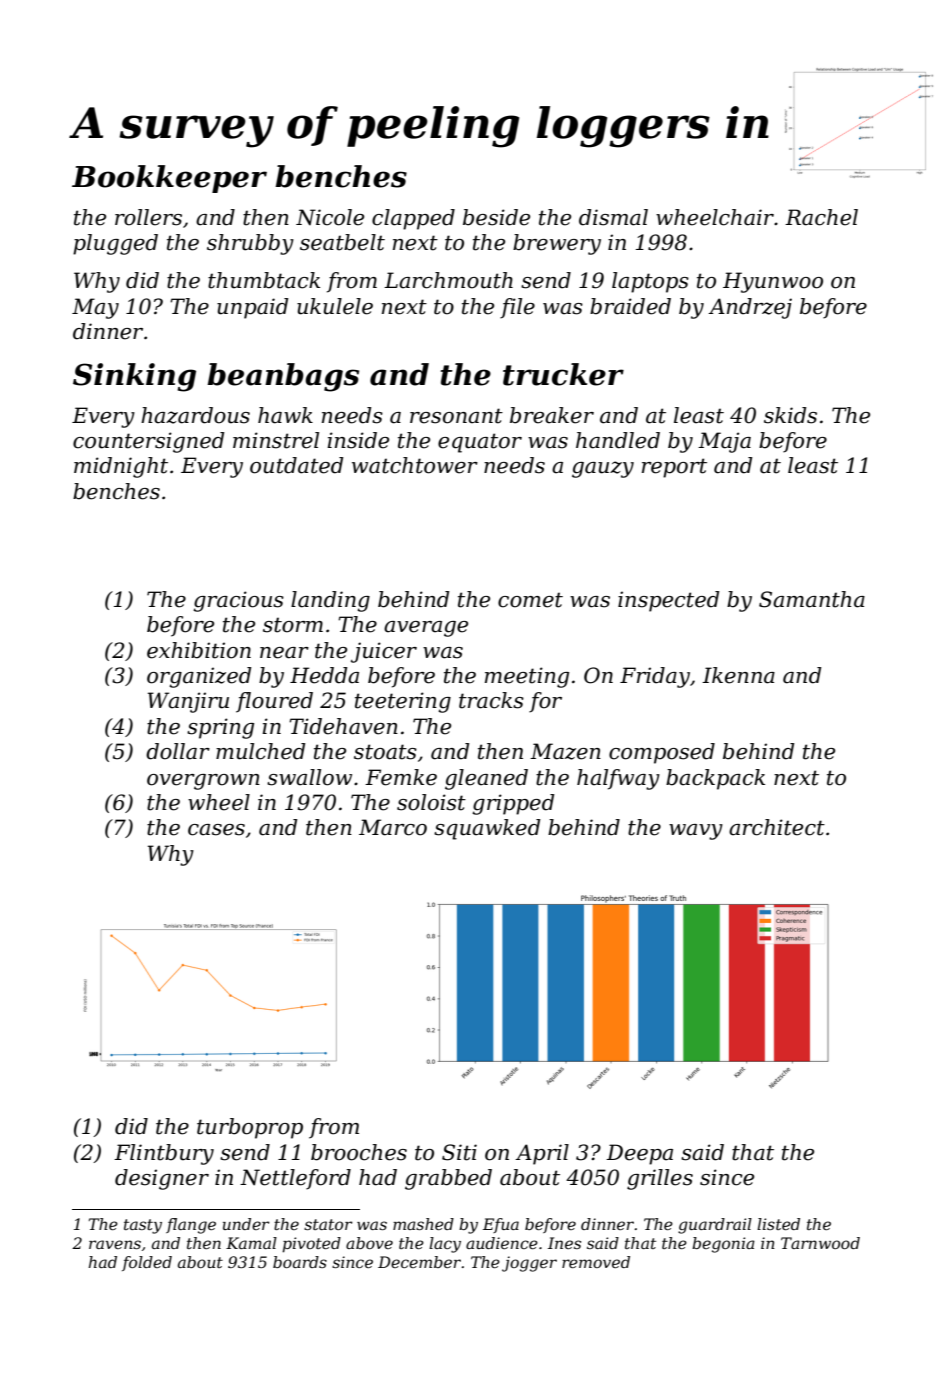 Image resolution: width=952 pixels, height=1379 pixels. Describe the element at coordinates (777, 827) in the image. I see `architect` at that location.
